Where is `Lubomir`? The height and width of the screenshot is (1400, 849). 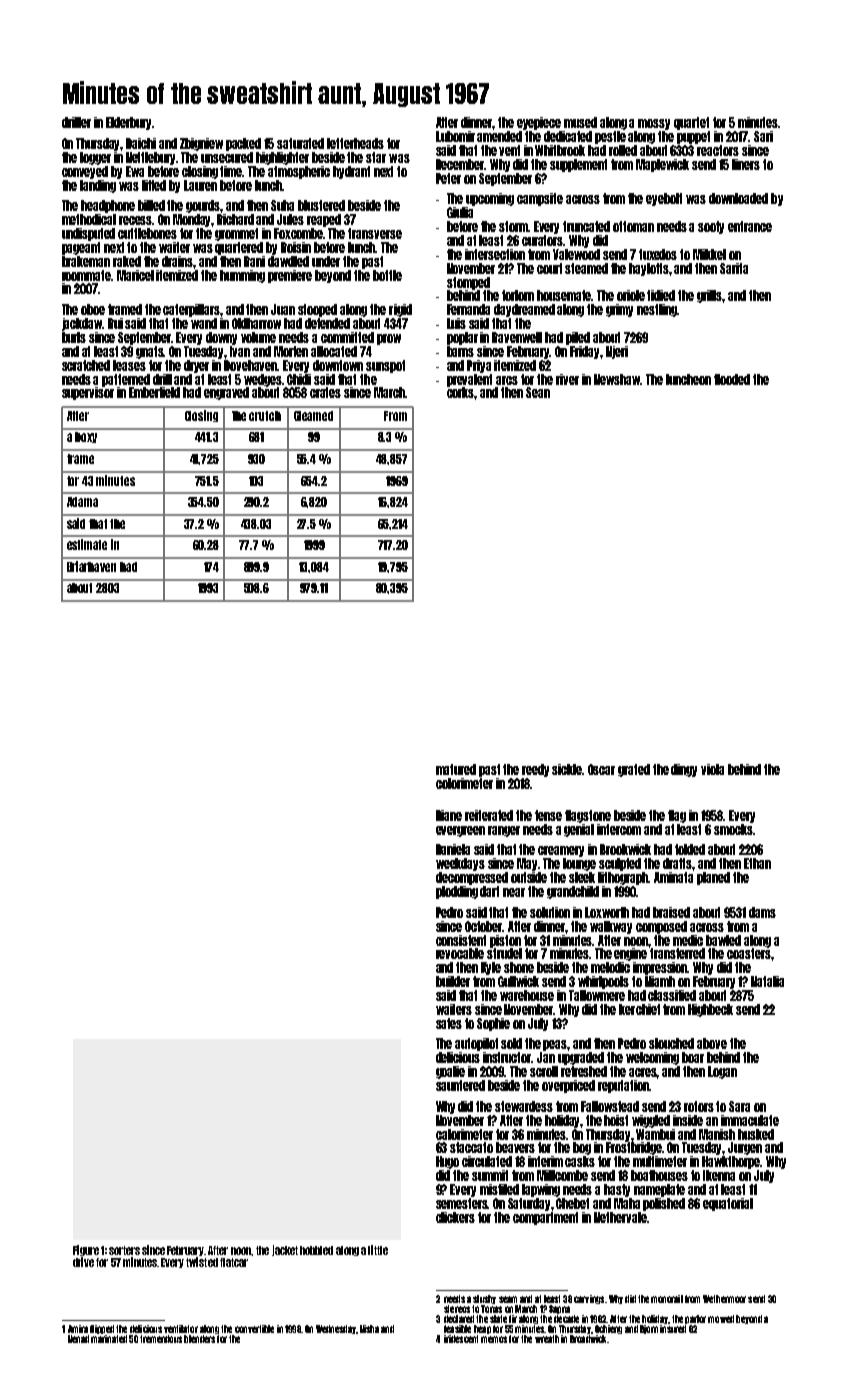 Lubomir is located at coordinates (455, 136).
